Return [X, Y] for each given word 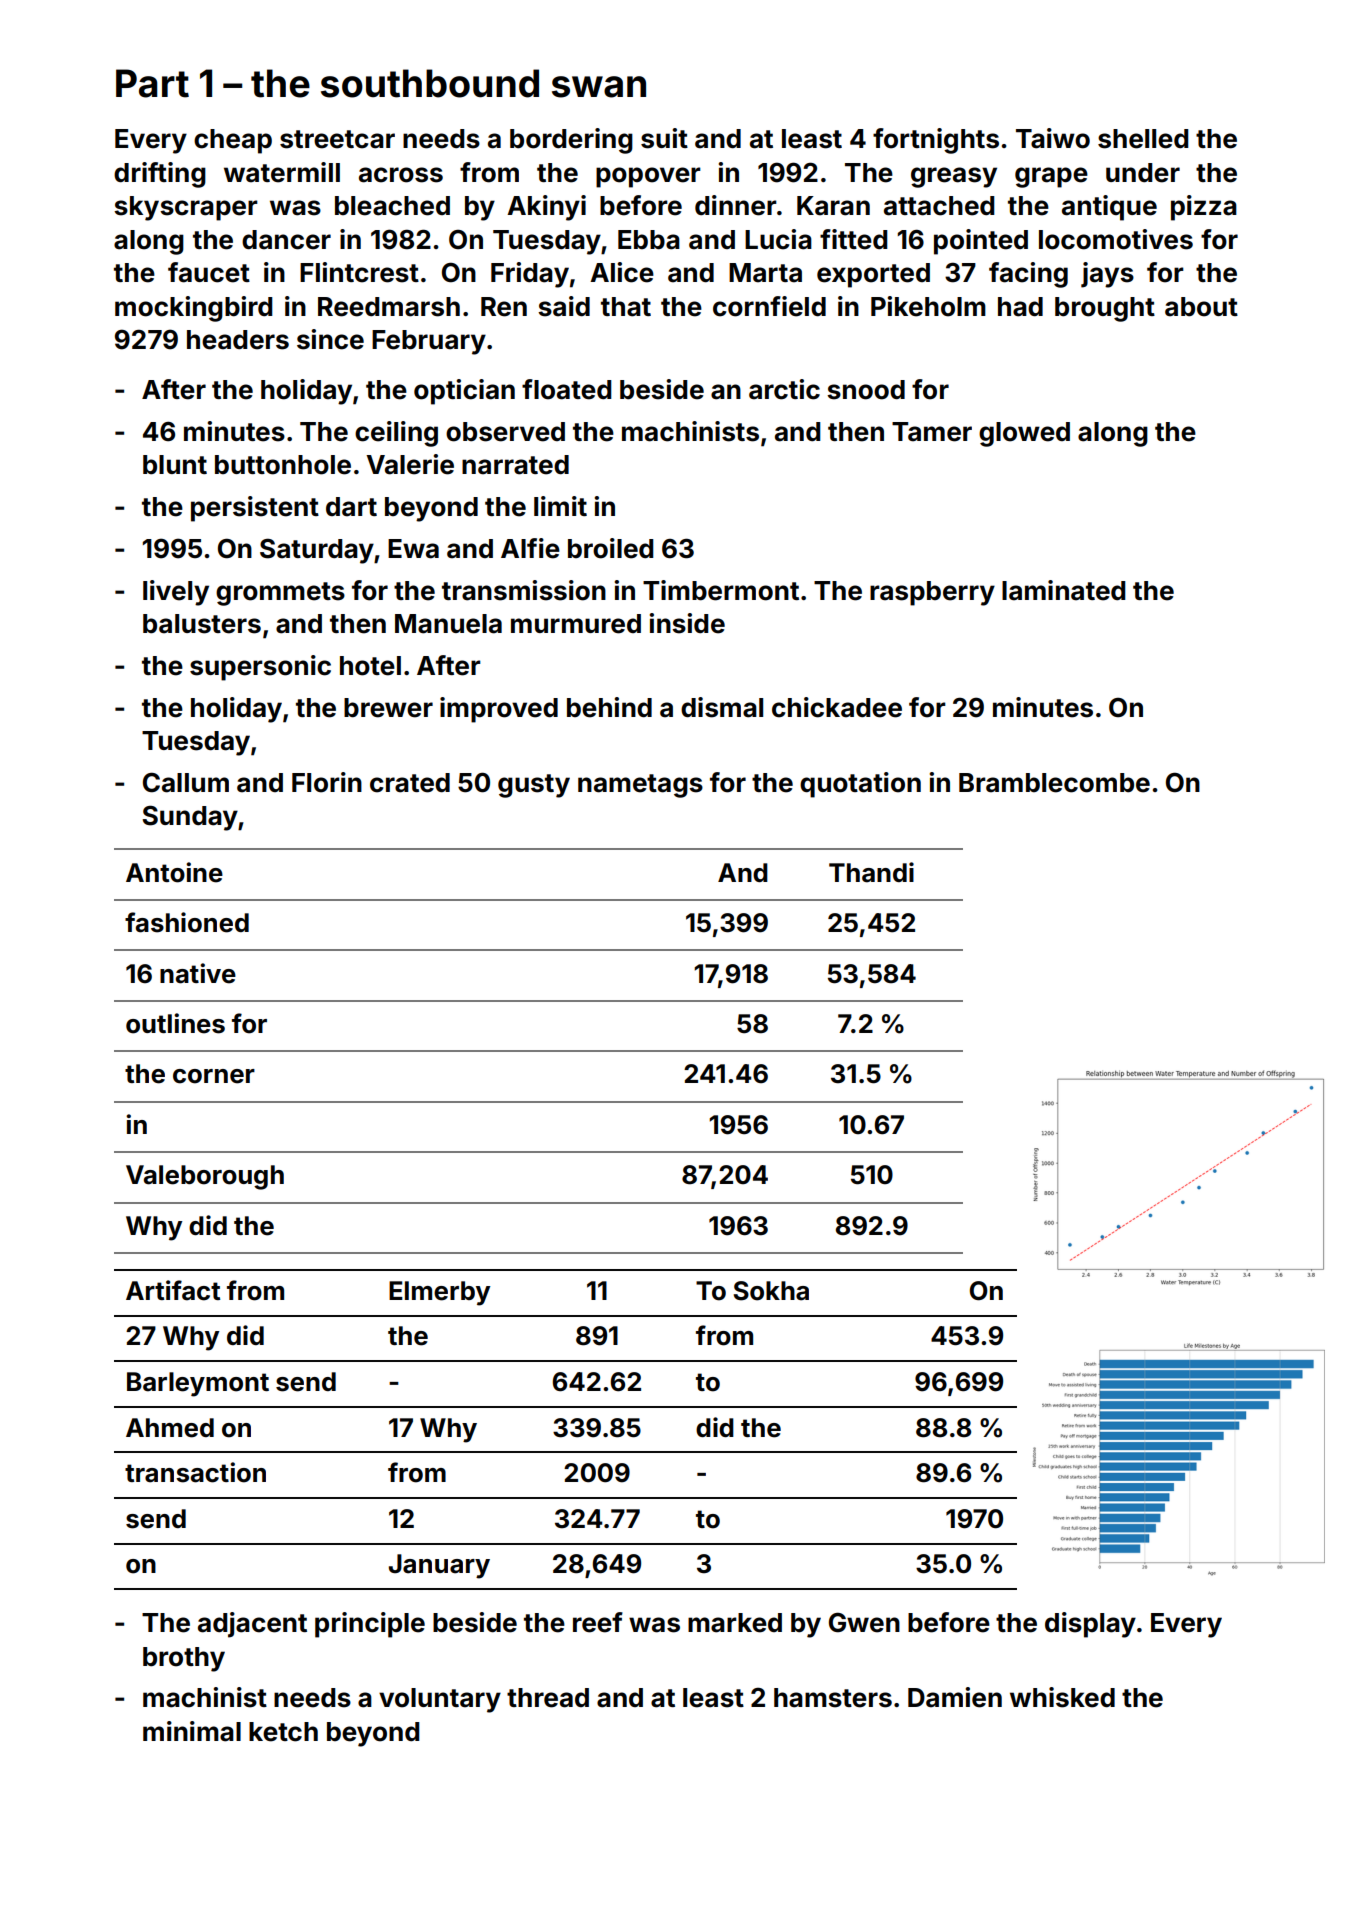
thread [548, 1698]
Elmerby [439, 1293]
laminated [1064, 590]
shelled [1143, 139]
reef [598, 1622]
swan [599, 87]
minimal [192, 1731]
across [401, 175]
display [1090, 1625]
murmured [576, 624]
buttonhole [283, 465]
